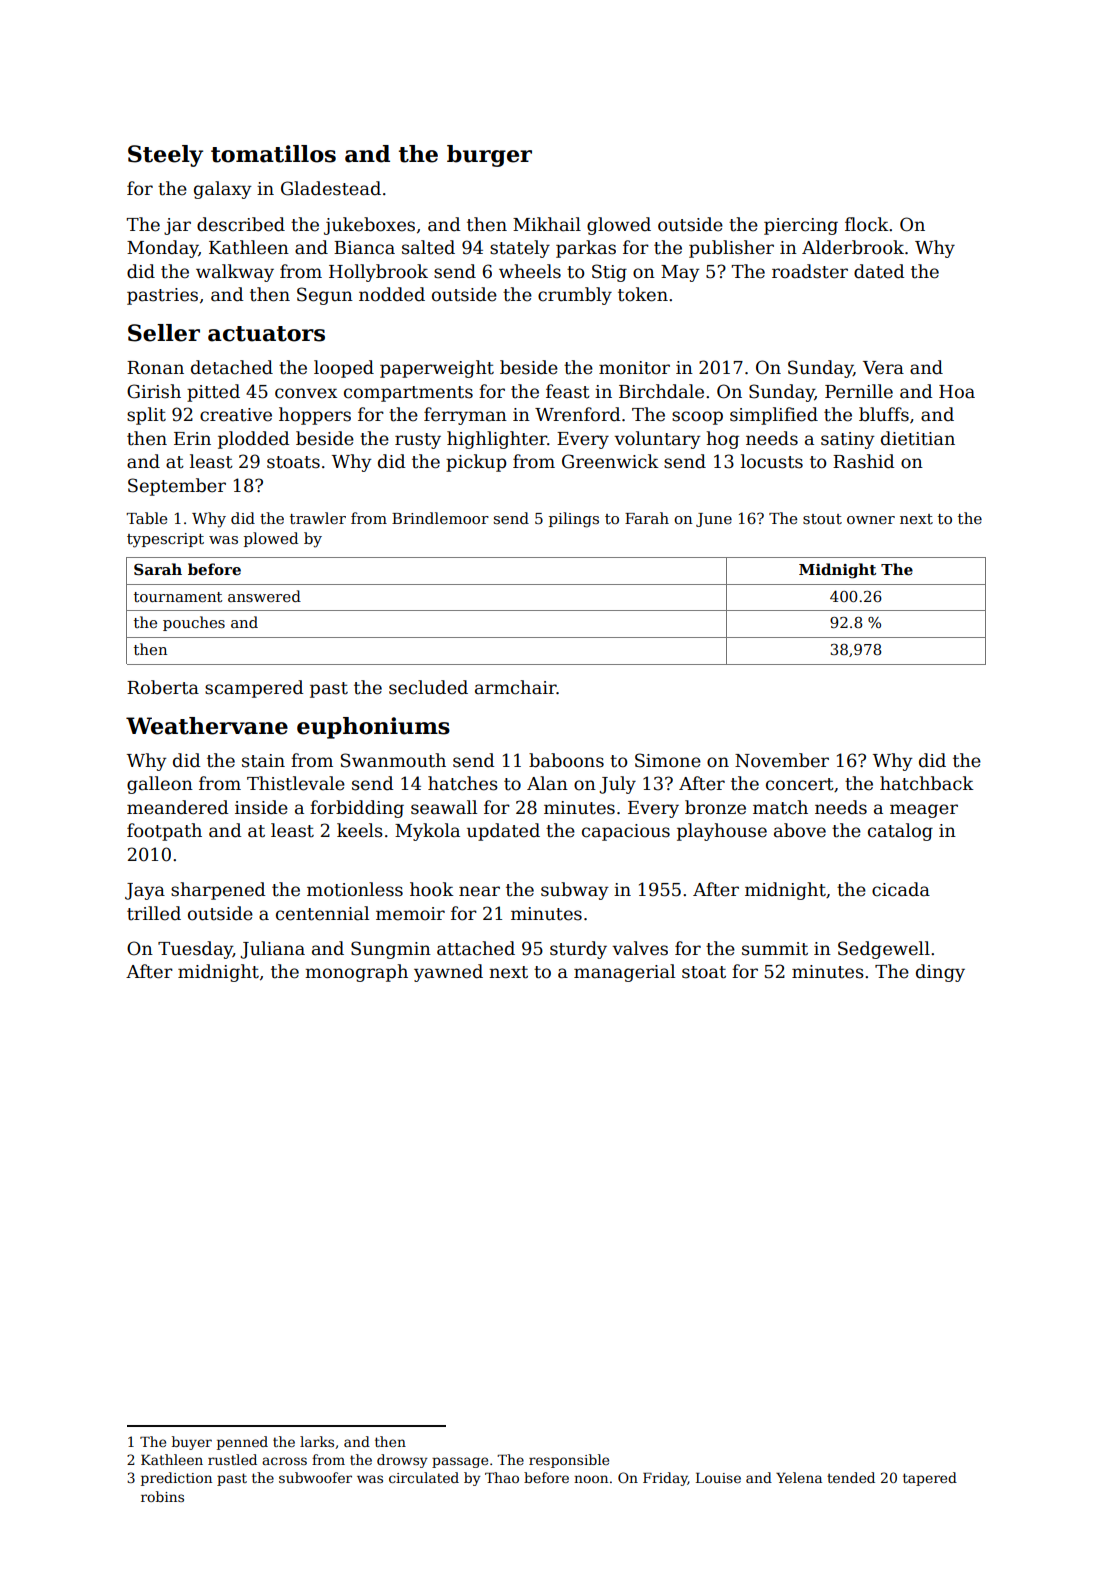  I want to click on burger, so click(489, 156).
